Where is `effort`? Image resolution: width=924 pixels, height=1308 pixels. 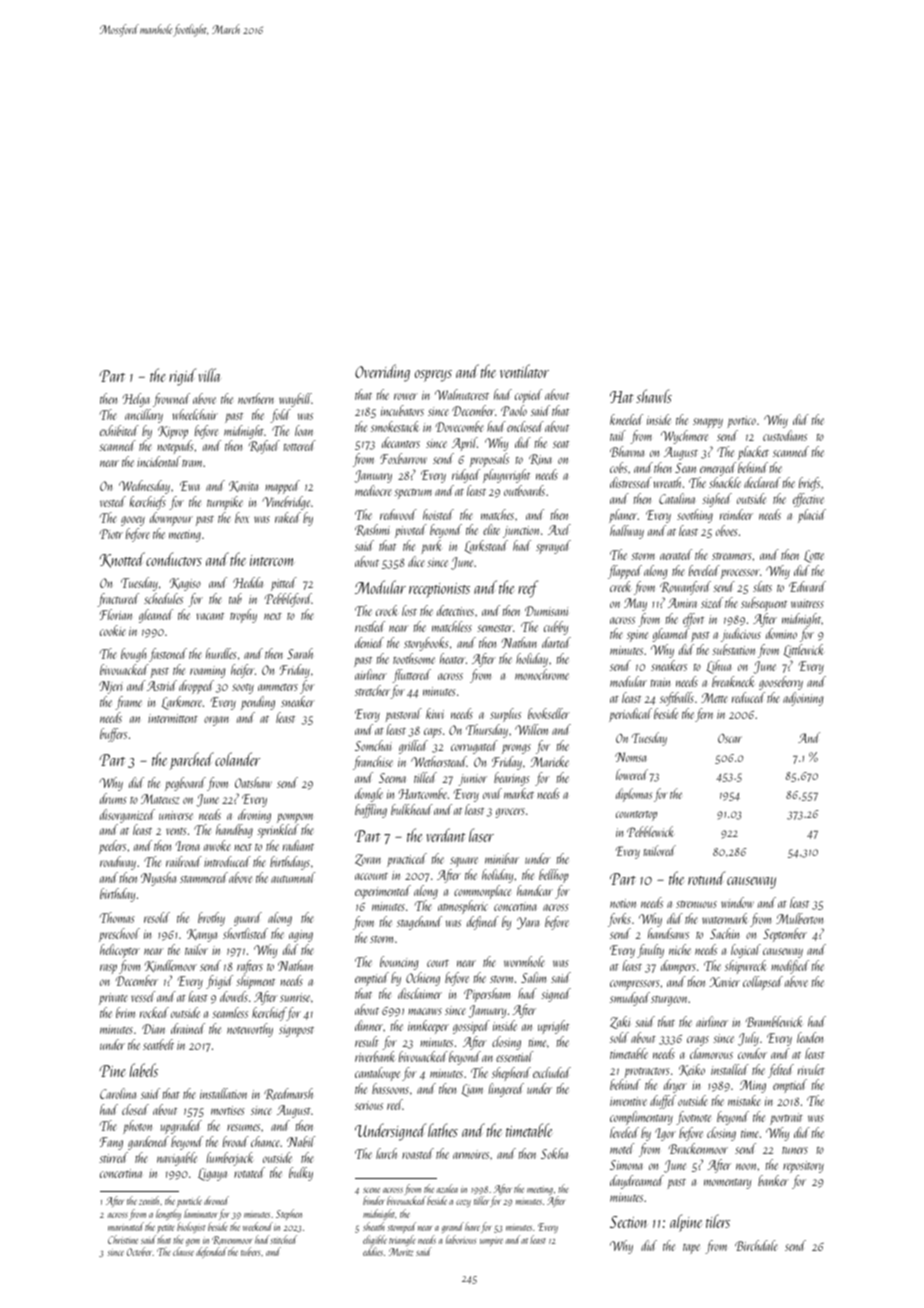
effort is located at coordinates (693, 620).
